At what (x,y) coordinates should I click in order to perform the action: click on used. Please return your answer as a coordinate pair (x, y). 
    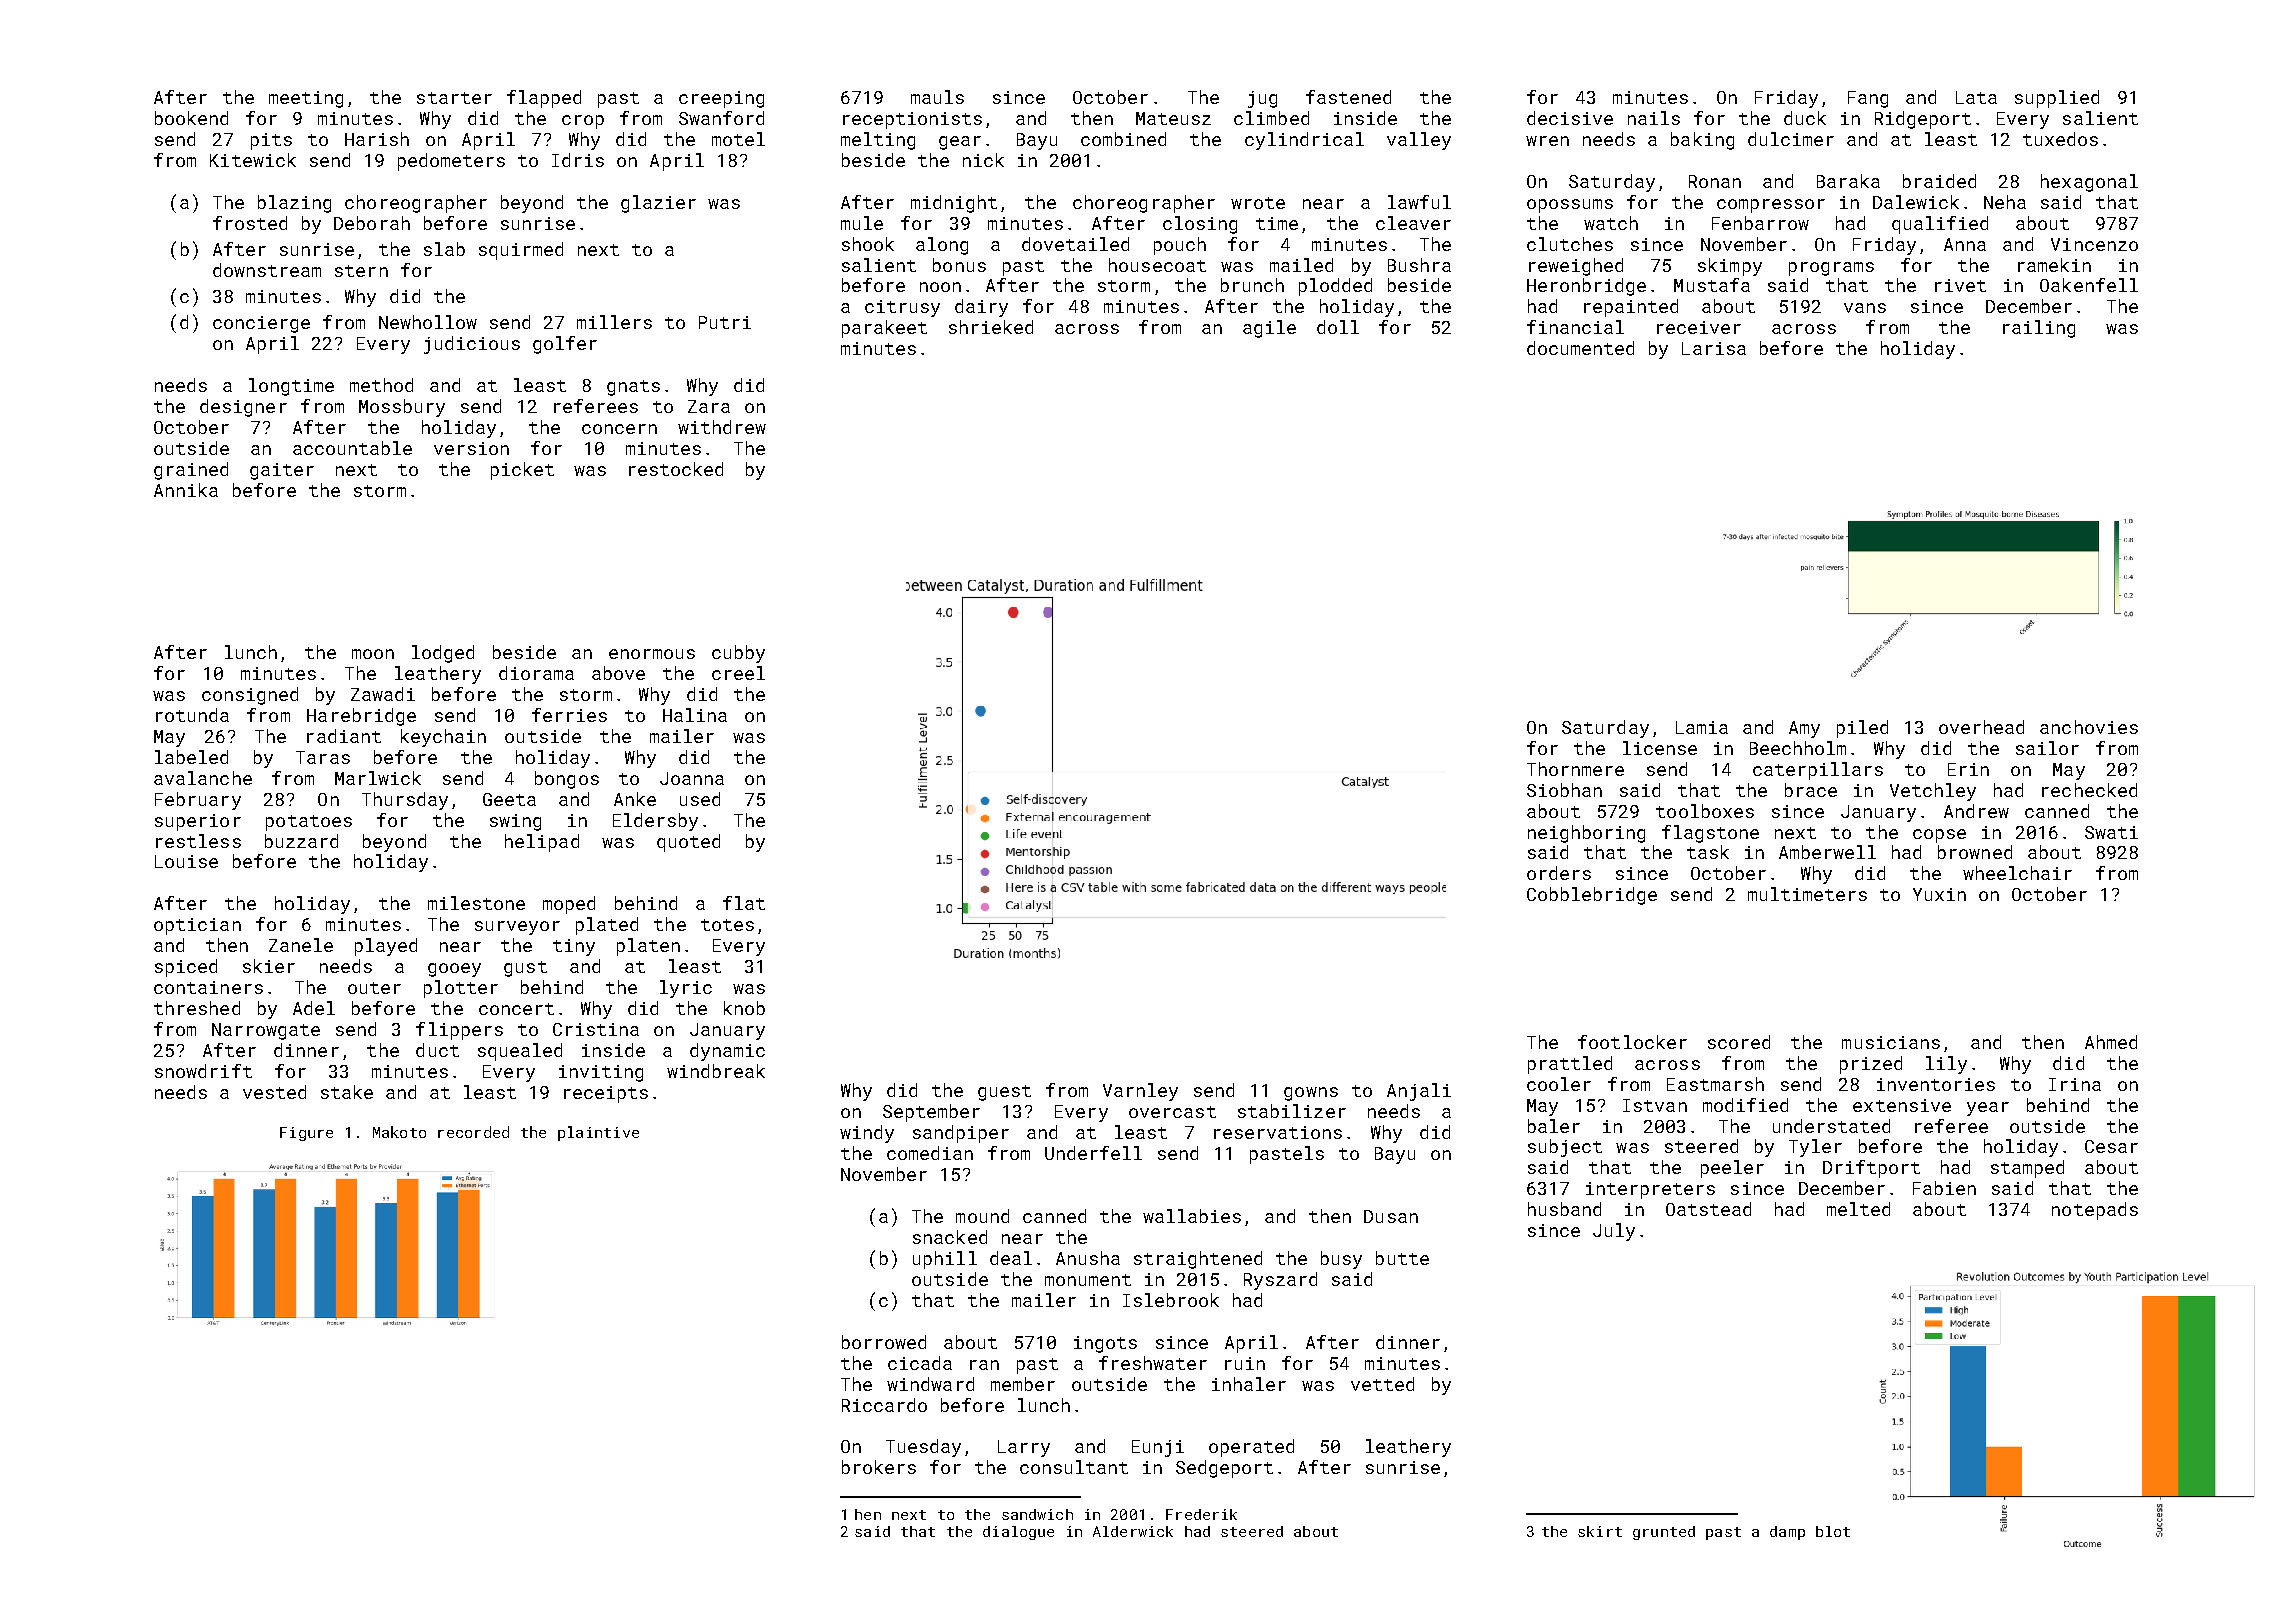
    Looking at the image, I should click on (700, 799).
